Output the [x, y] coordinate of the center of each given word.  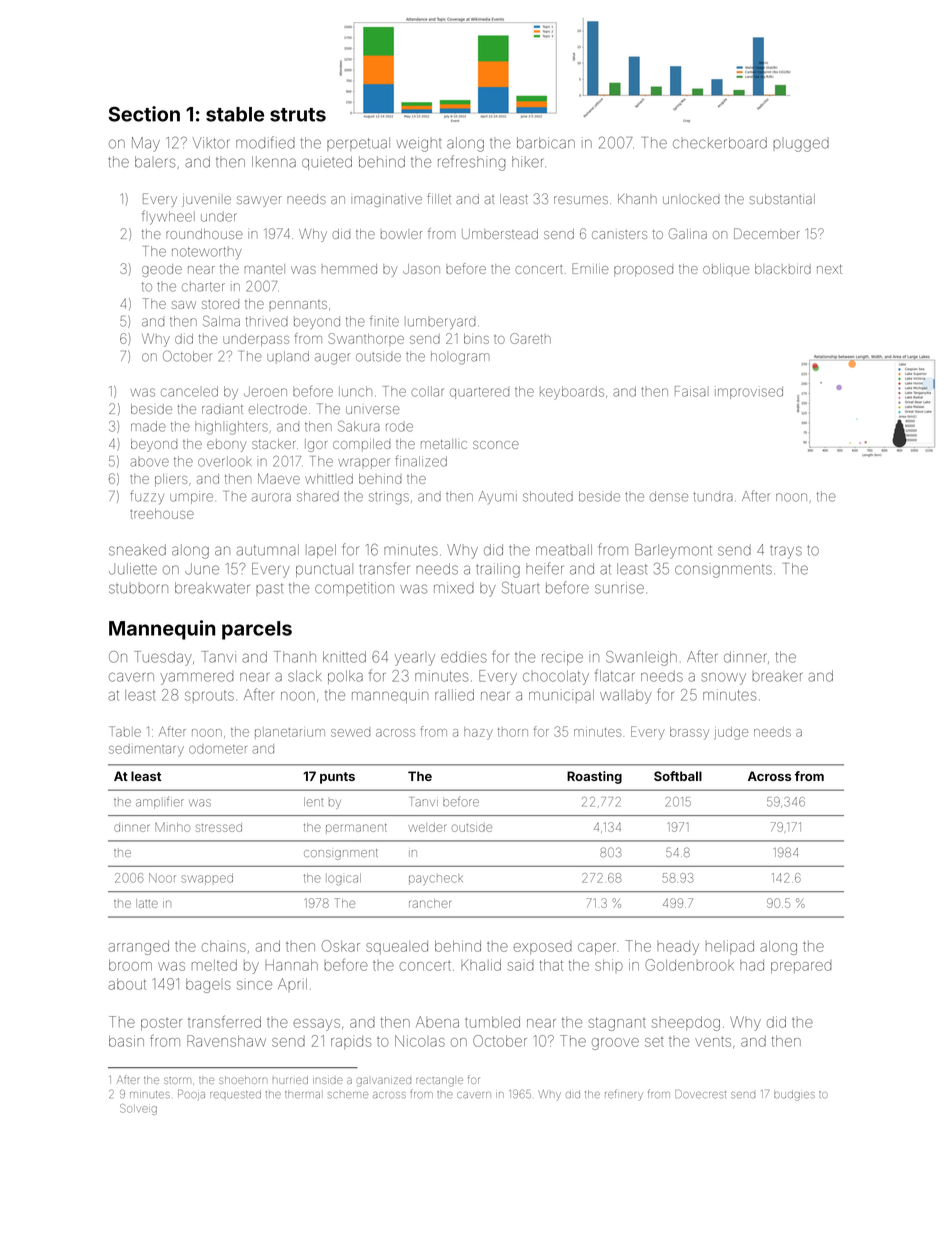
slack [304, 676]
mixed [454, 588]
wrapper [364, 463]
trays [786, 552]
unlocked [691, 200]
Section [144, 114]
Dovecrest [700, 1094]
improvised [749, 392]
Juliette [133, 569]
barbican [546, 143]
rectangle [439, 1082]
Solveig [138, 1109]
